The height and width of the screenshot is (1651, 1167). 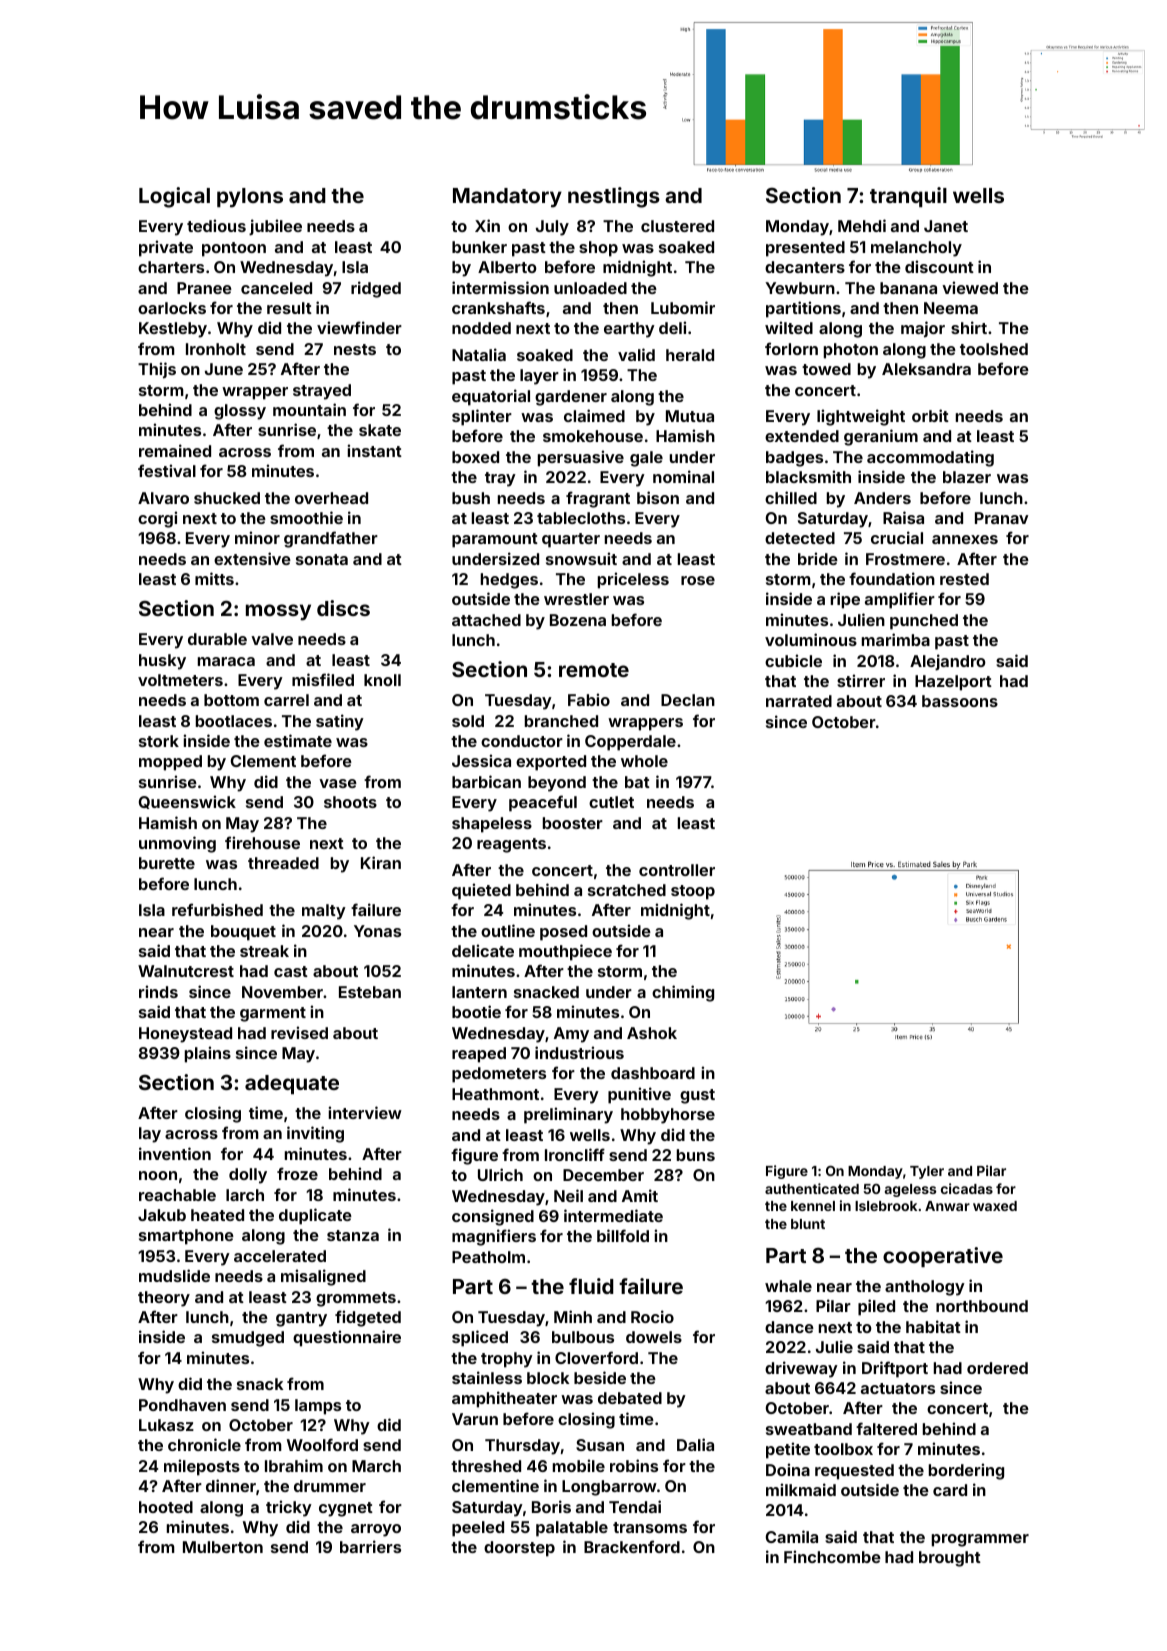 I want to click on Mulberton, so click(x=223, y=1547).
